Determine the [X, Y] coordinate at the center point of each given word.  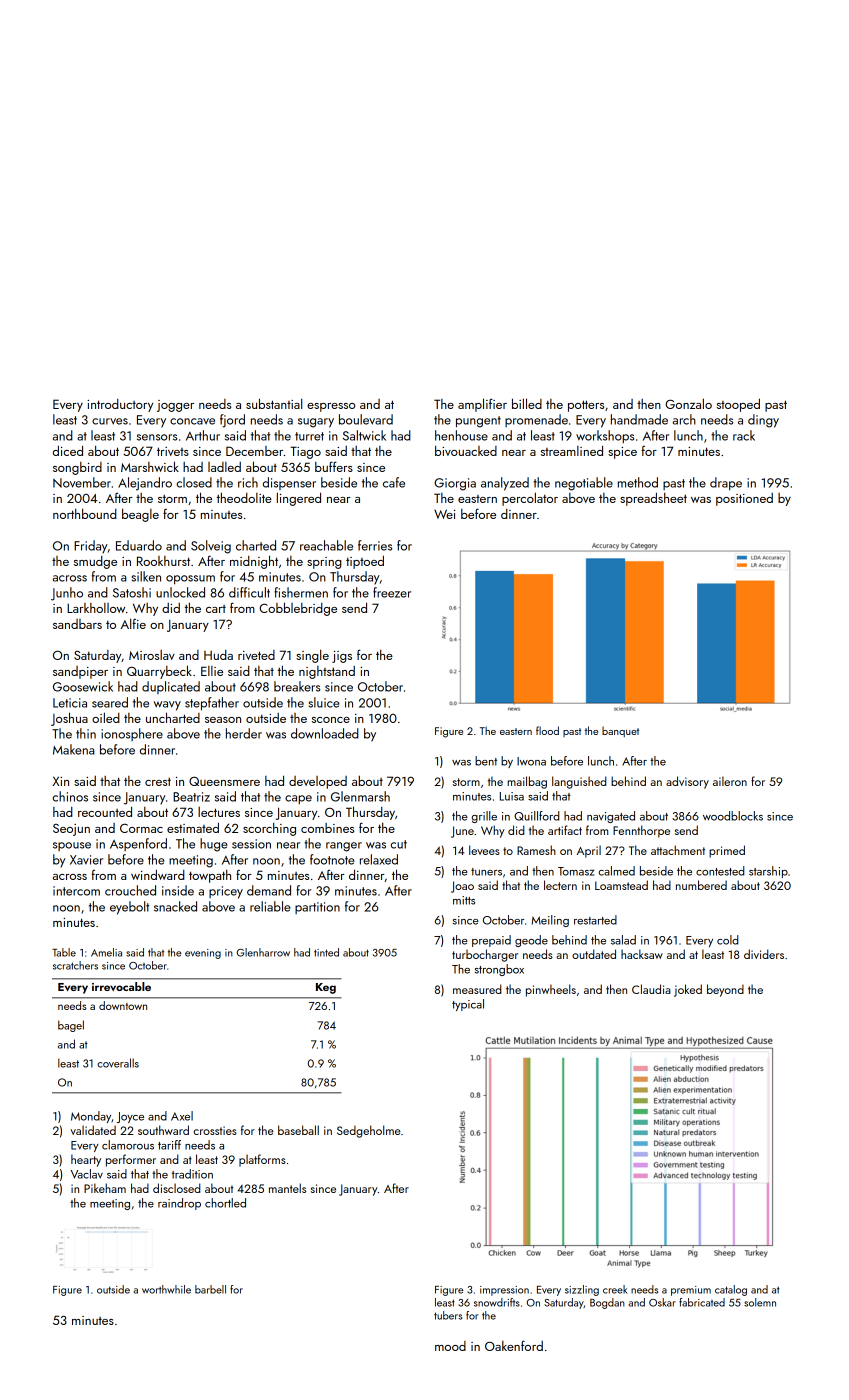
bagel [71, 1026]
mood [450, 1346]
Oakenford [514, 1345]
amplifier [482, 405]
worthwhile [166, 1289]
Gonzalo [688, 403]
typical [468, 1005]
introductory [120, 405]
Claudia [651, 989]
